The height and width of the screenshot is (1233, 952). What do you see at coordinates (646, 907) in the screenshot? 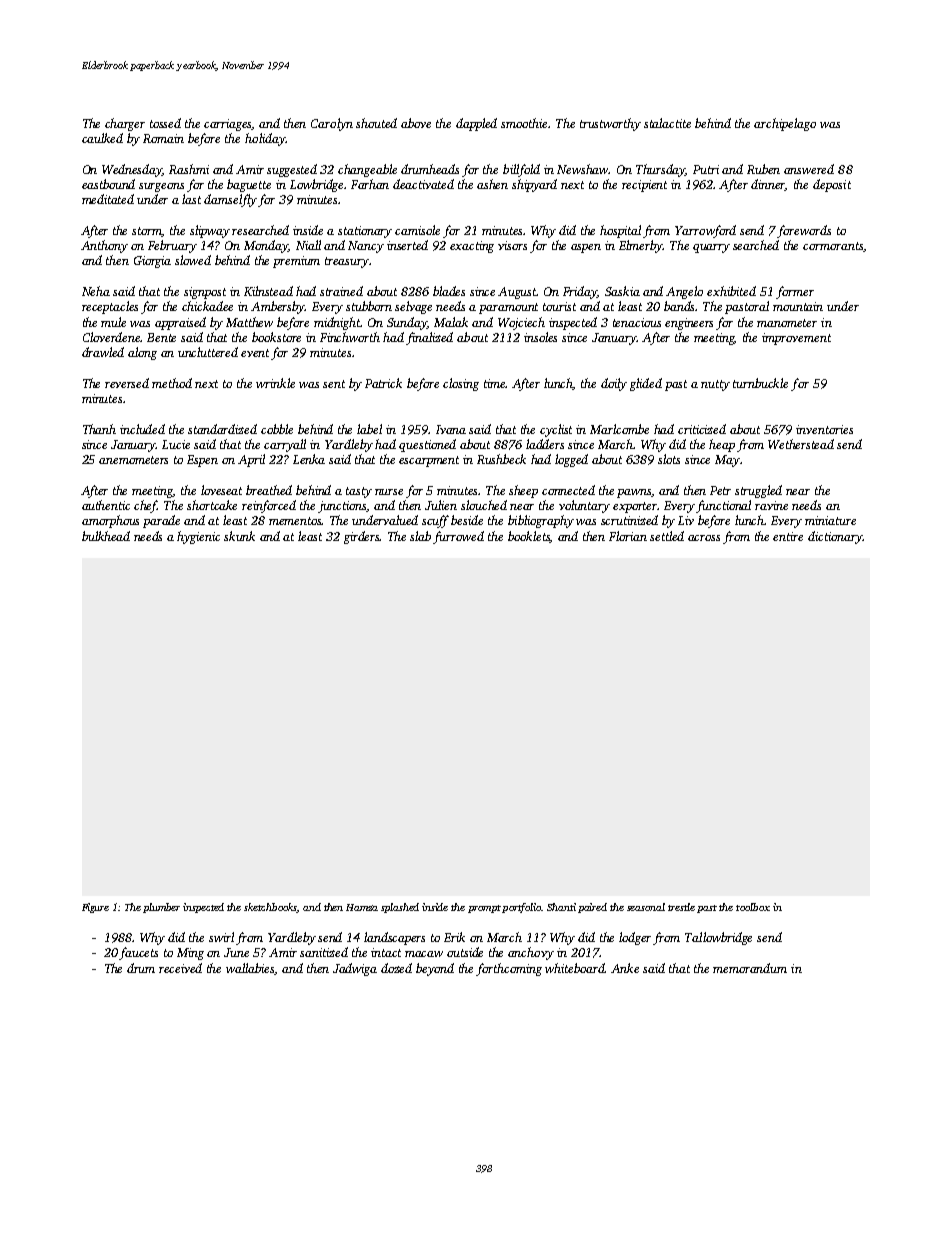
I see `seasonal` at bounding box center [646, 907].
